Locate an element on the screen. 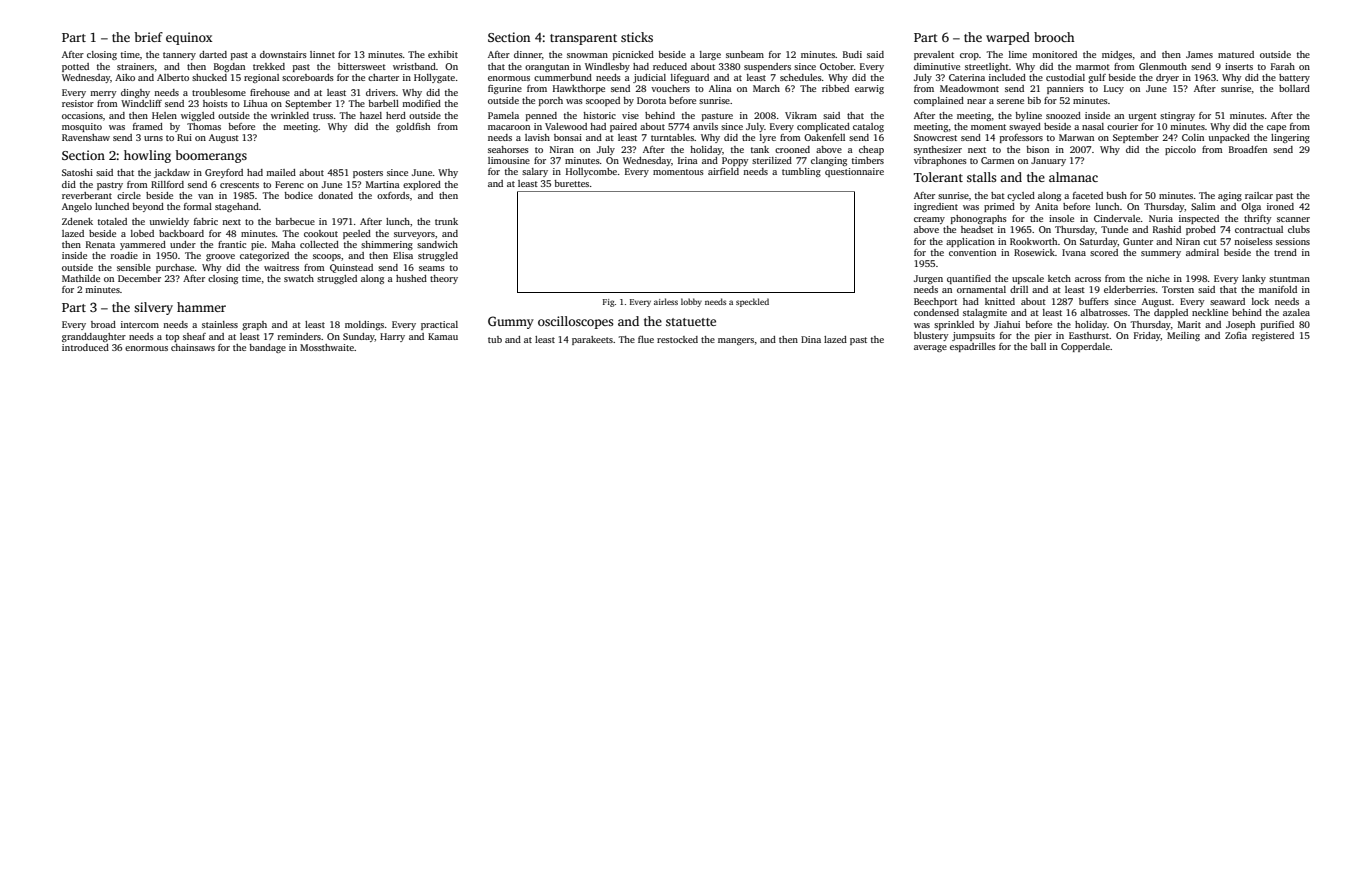  average is located at coordinates (930, 348).
